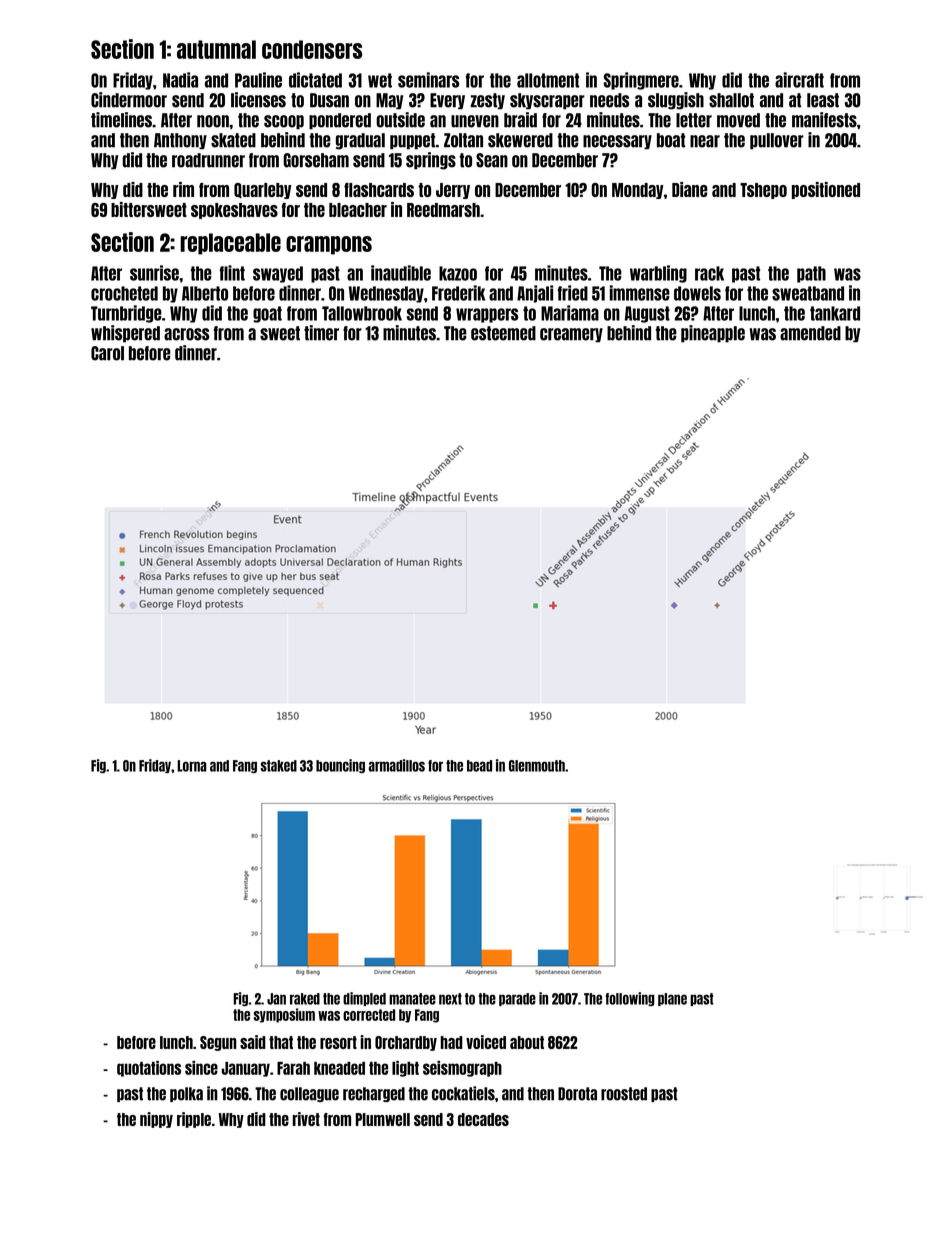 This page has height=1233, width=952. What do you see at coordinates (547, 101) in the page?
I see `skyscraper` at bounding box center [547, 101].
